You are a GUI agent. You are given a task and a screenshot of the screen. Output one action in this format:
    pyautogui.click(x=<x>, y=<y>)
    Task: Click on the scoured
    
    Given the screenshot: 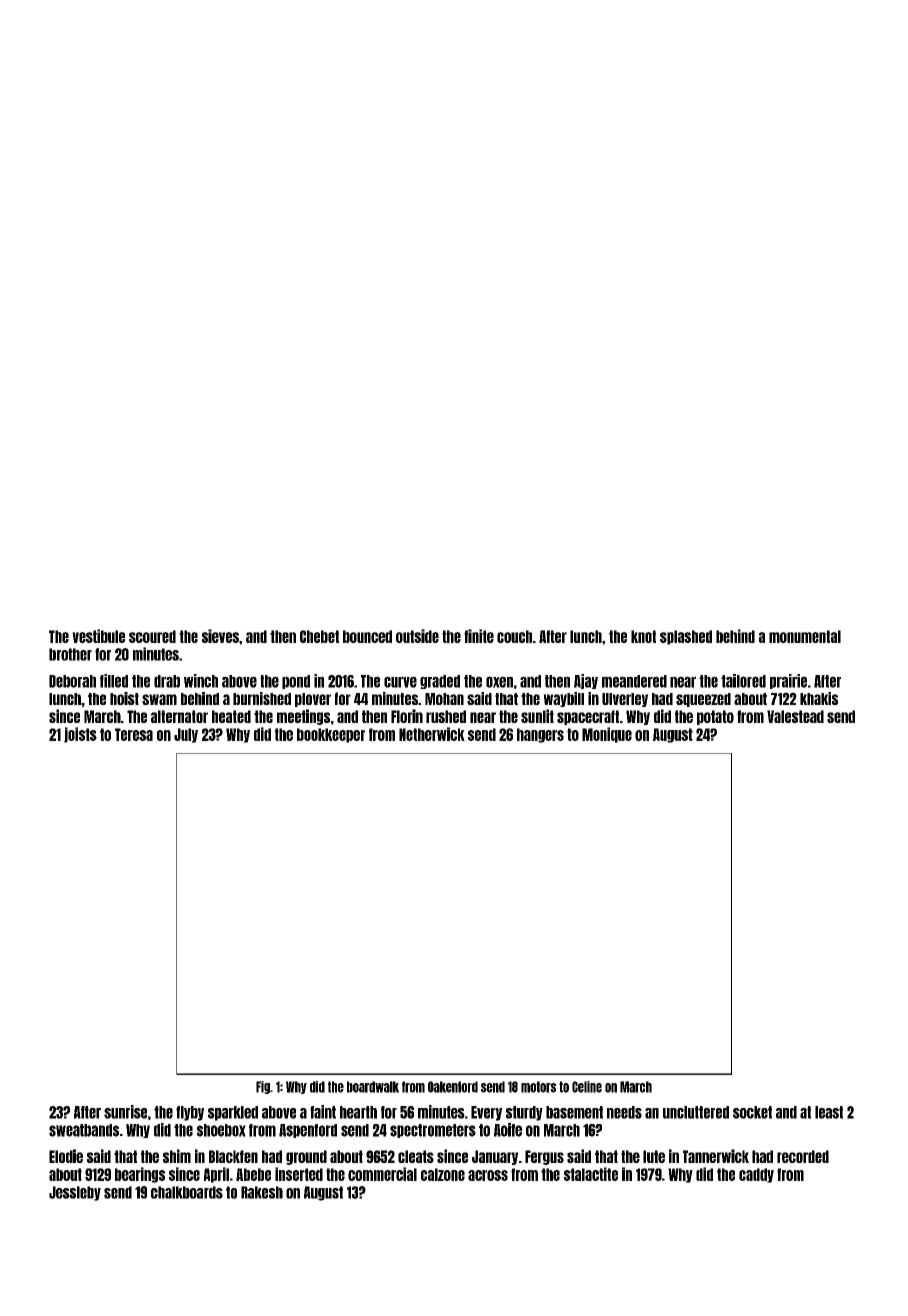 What is the action you would take?
    pyautogui.click(x=152, y=636)
